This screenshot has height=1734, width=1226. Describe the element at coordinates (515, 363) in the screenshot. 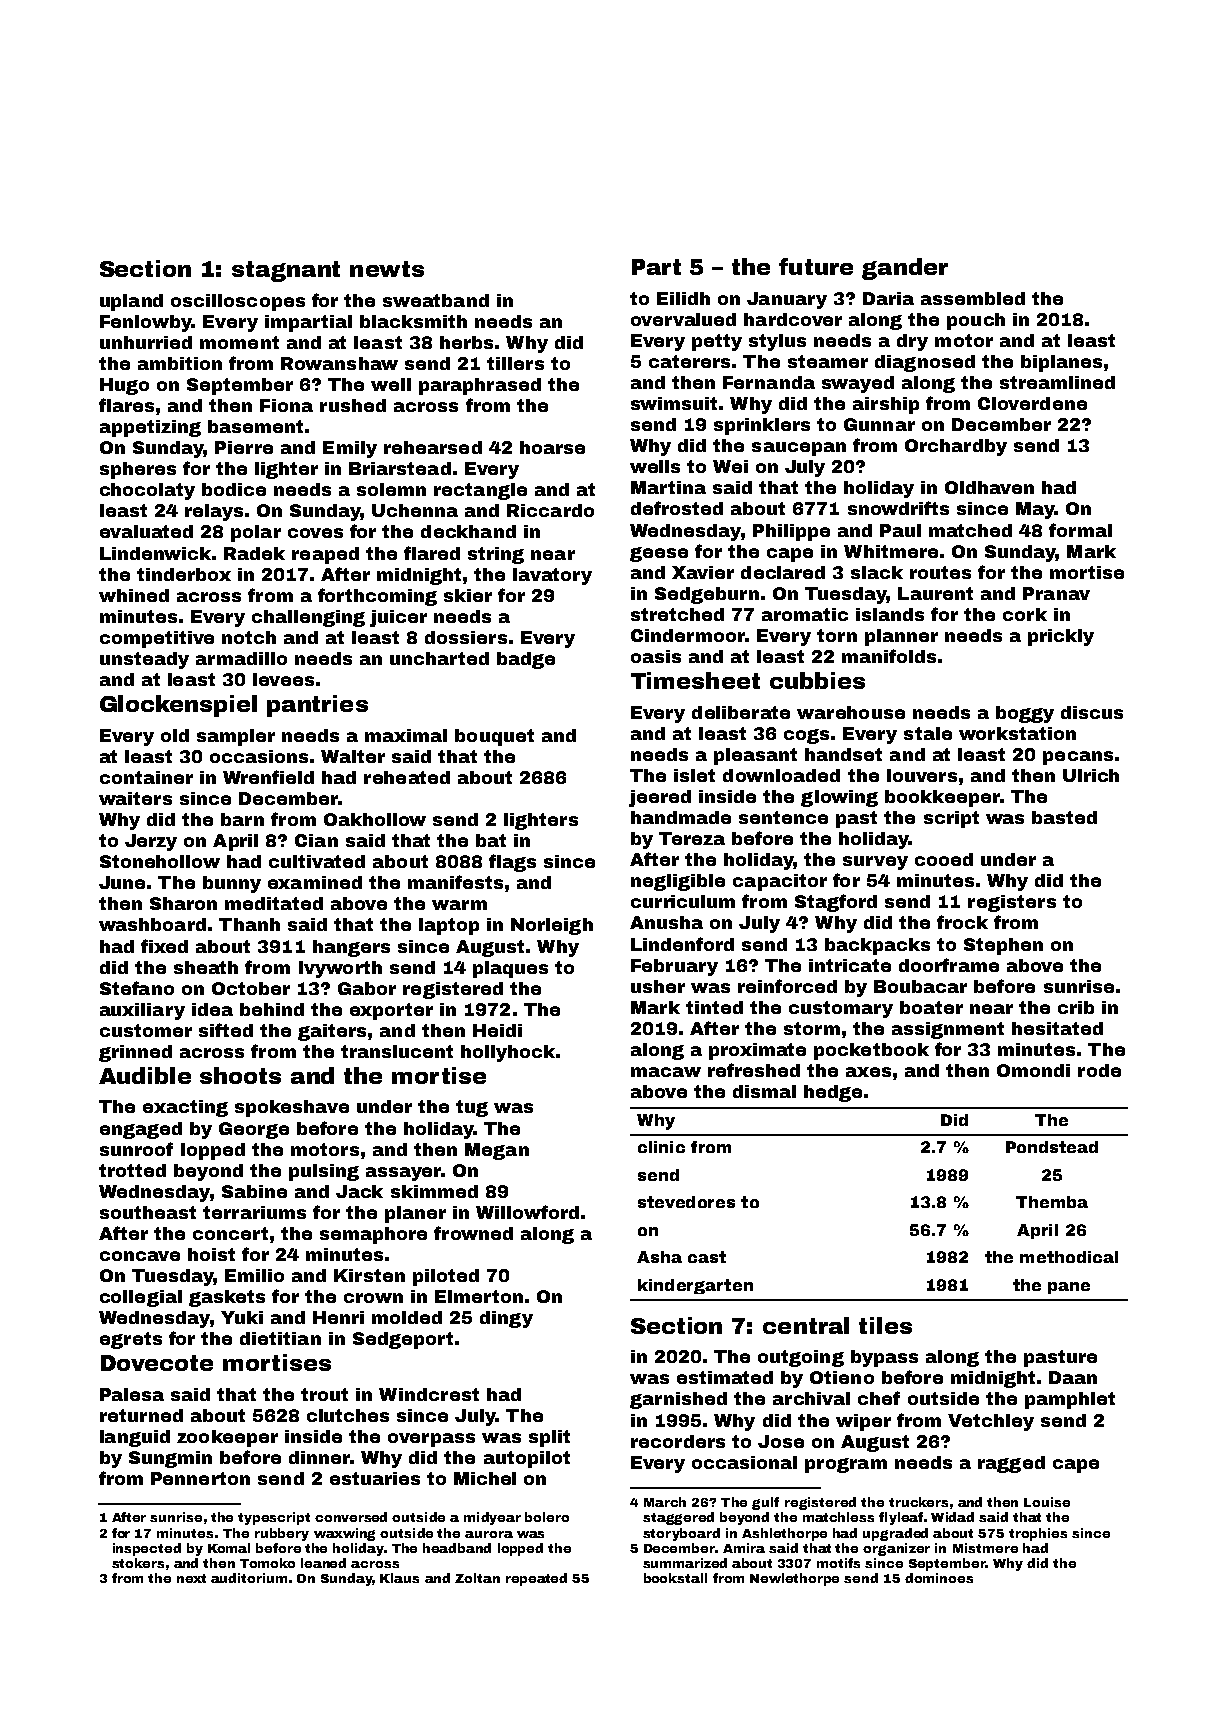

I see `tillers` at that location.
